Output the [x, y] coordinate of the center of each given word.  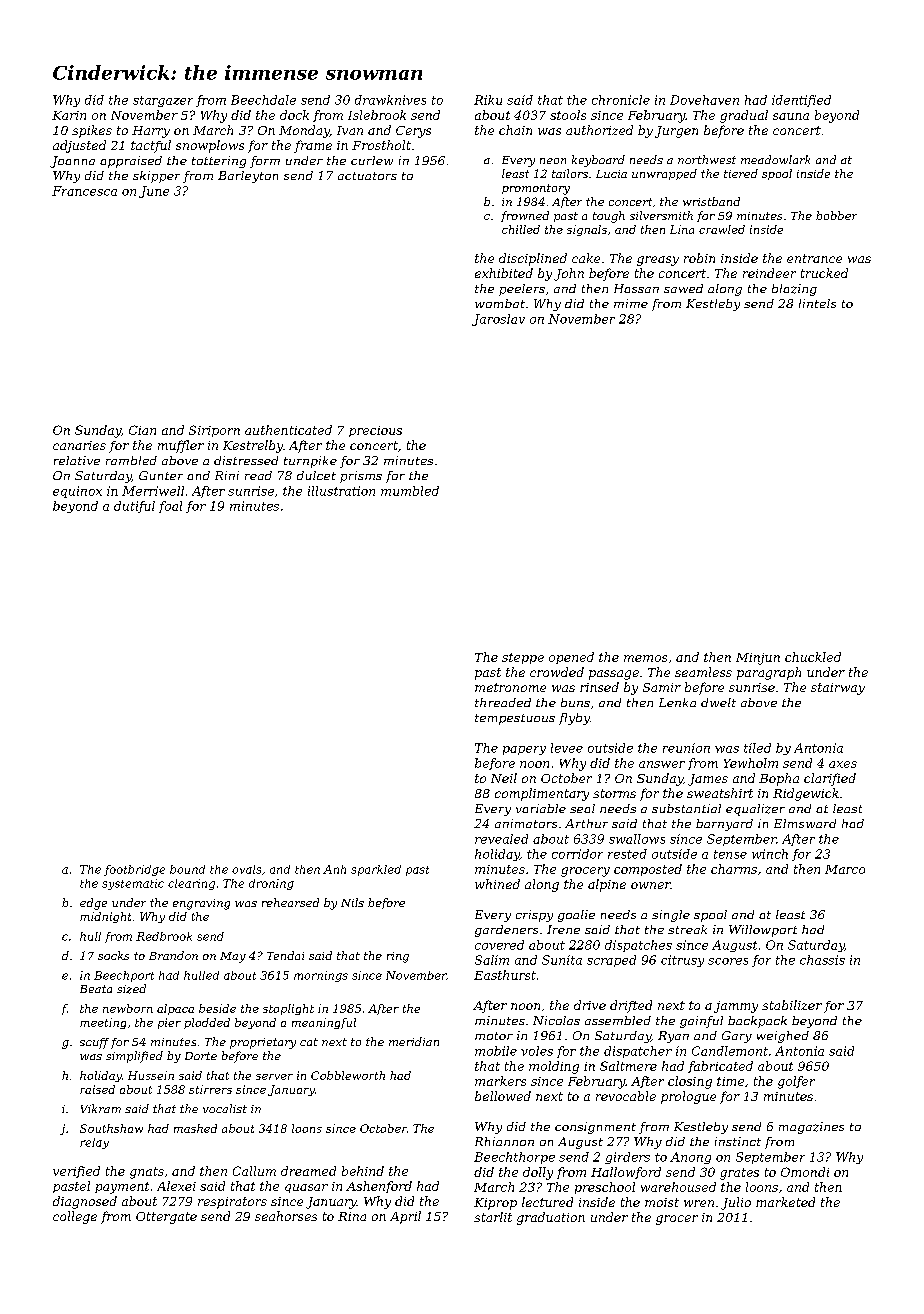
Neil [504, 778]
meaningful [324, 1023]
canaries [79, 445]
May [233, 957]
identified [801, 101]
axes [843, 764]
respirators [232, 1203]
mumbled [410, 491]
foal [170, 507]
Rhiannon [504, 1141]
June [154, 192]
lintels [817, 303]
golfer [796, 1082]
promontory [536, 189]
